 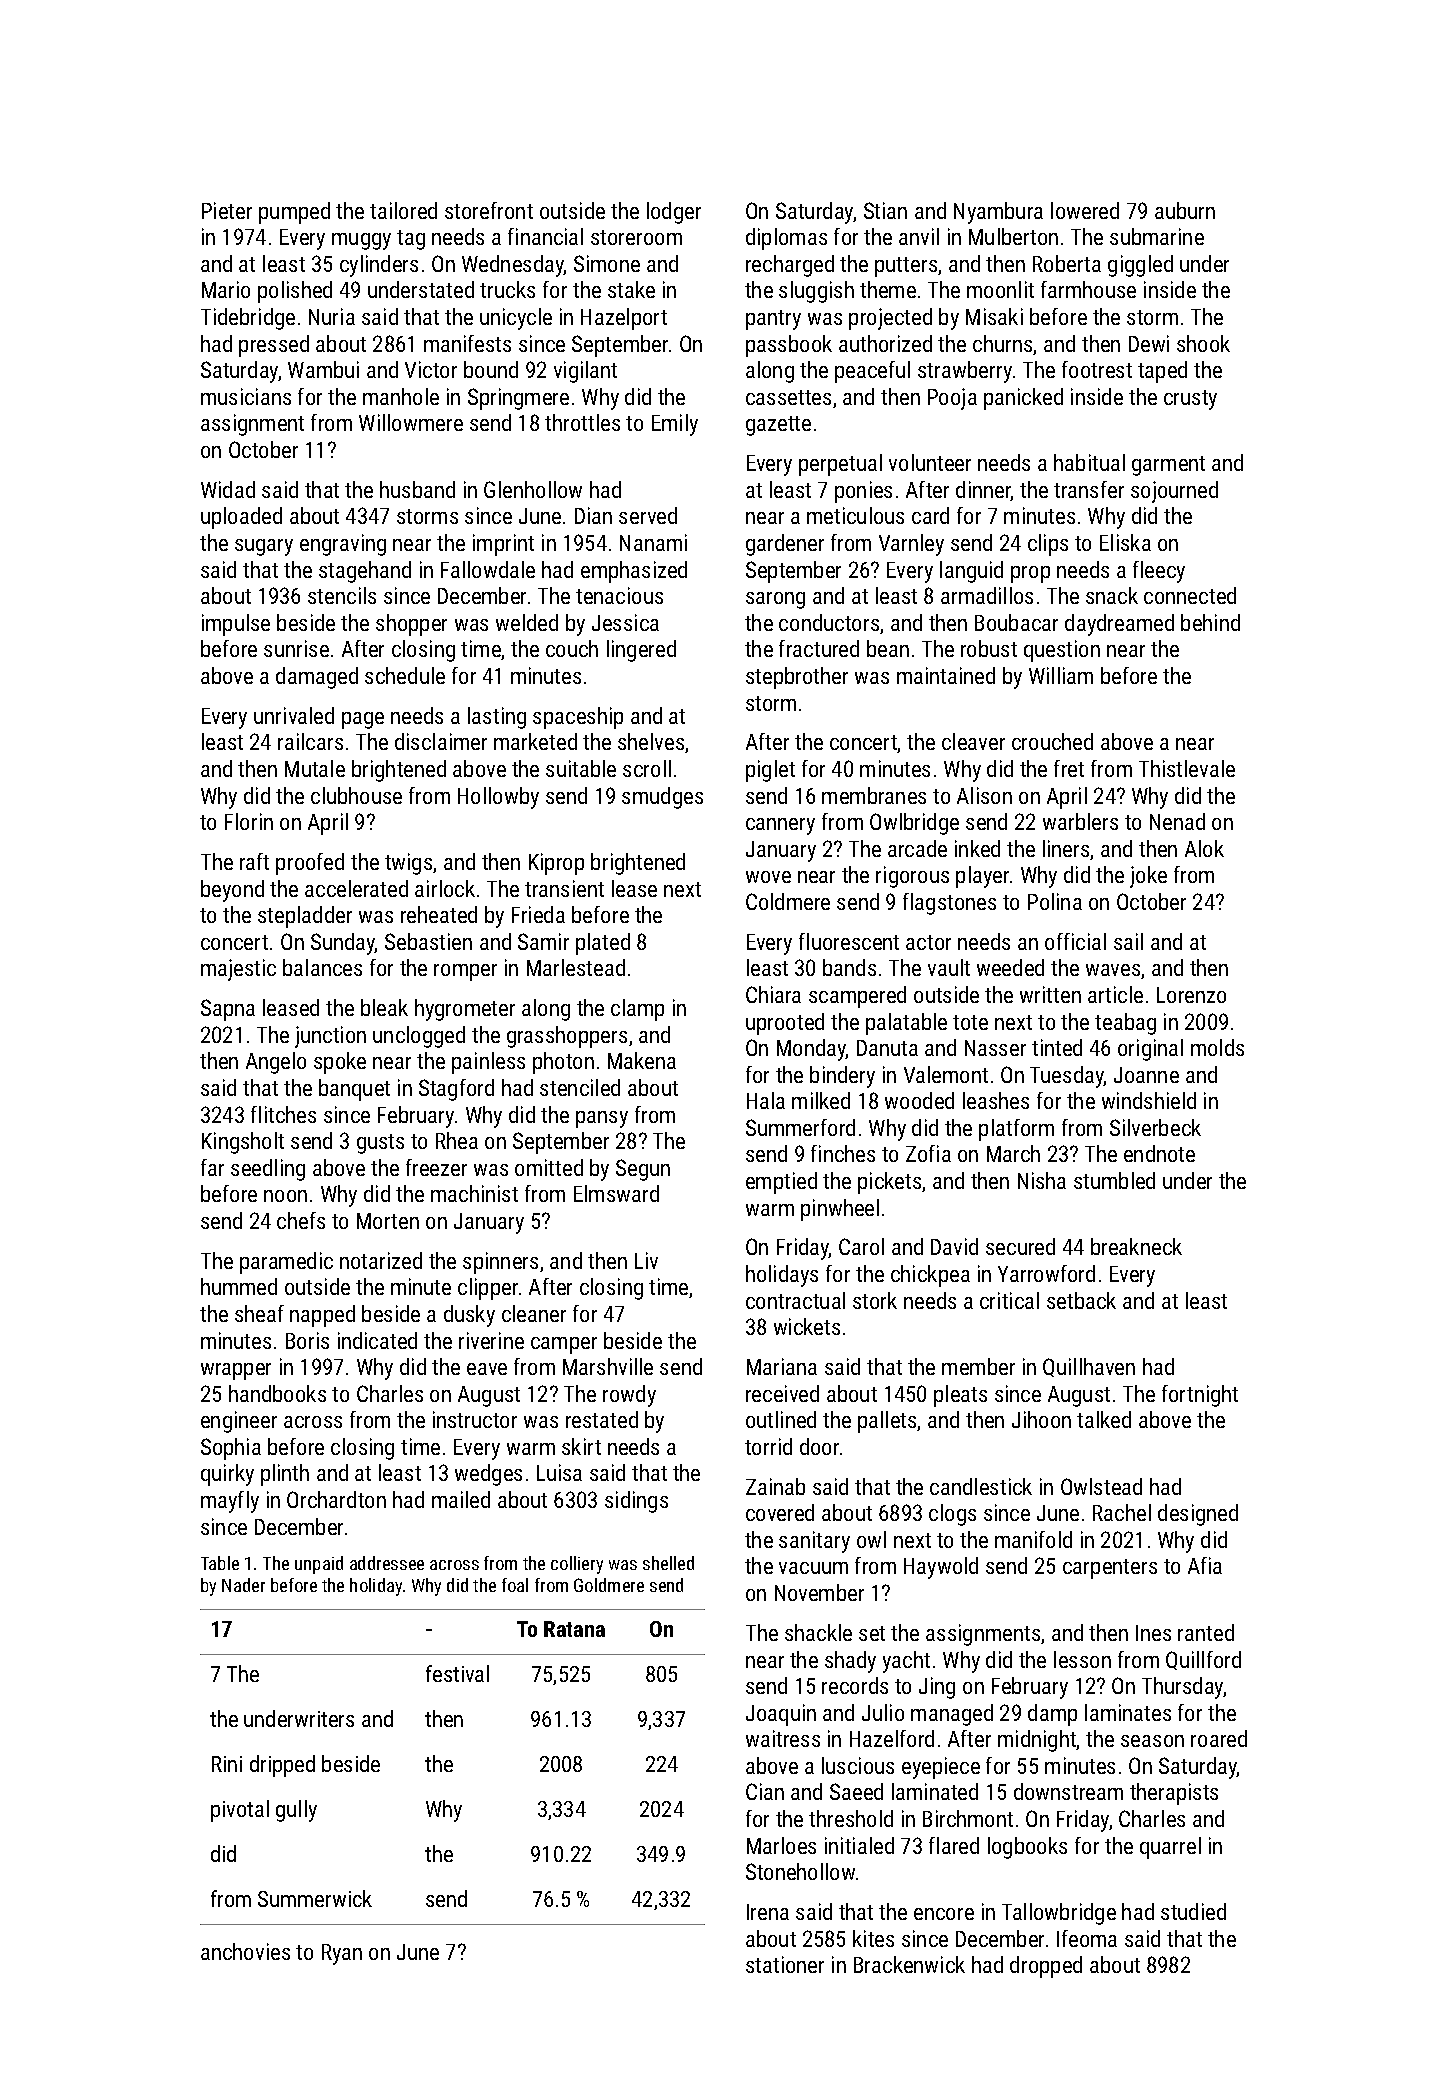 I want to click on lodger, so click(x=674, y=213).
